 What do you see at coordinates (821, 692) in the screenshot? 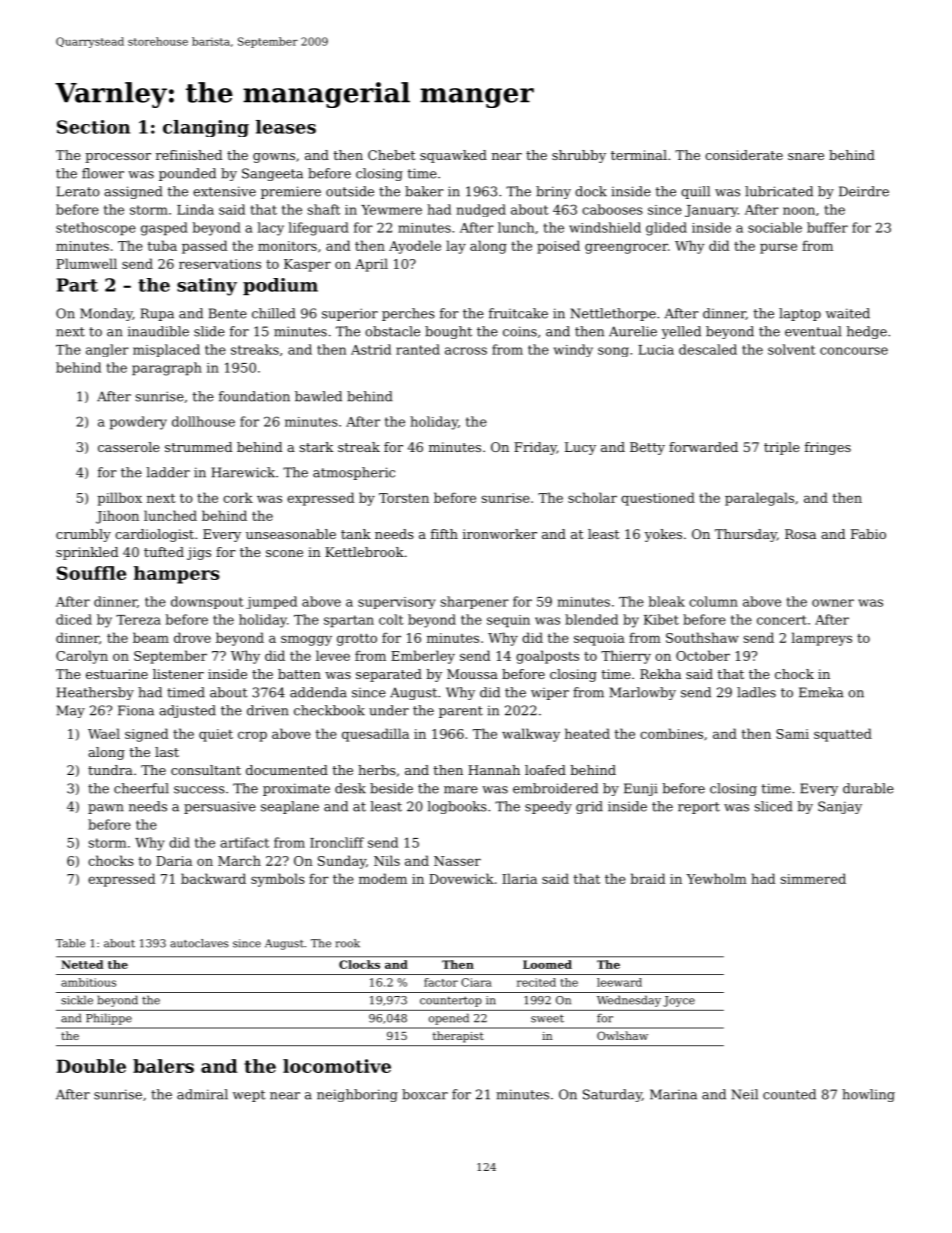
I see `Emeka` at bounding box center [821, 692].
